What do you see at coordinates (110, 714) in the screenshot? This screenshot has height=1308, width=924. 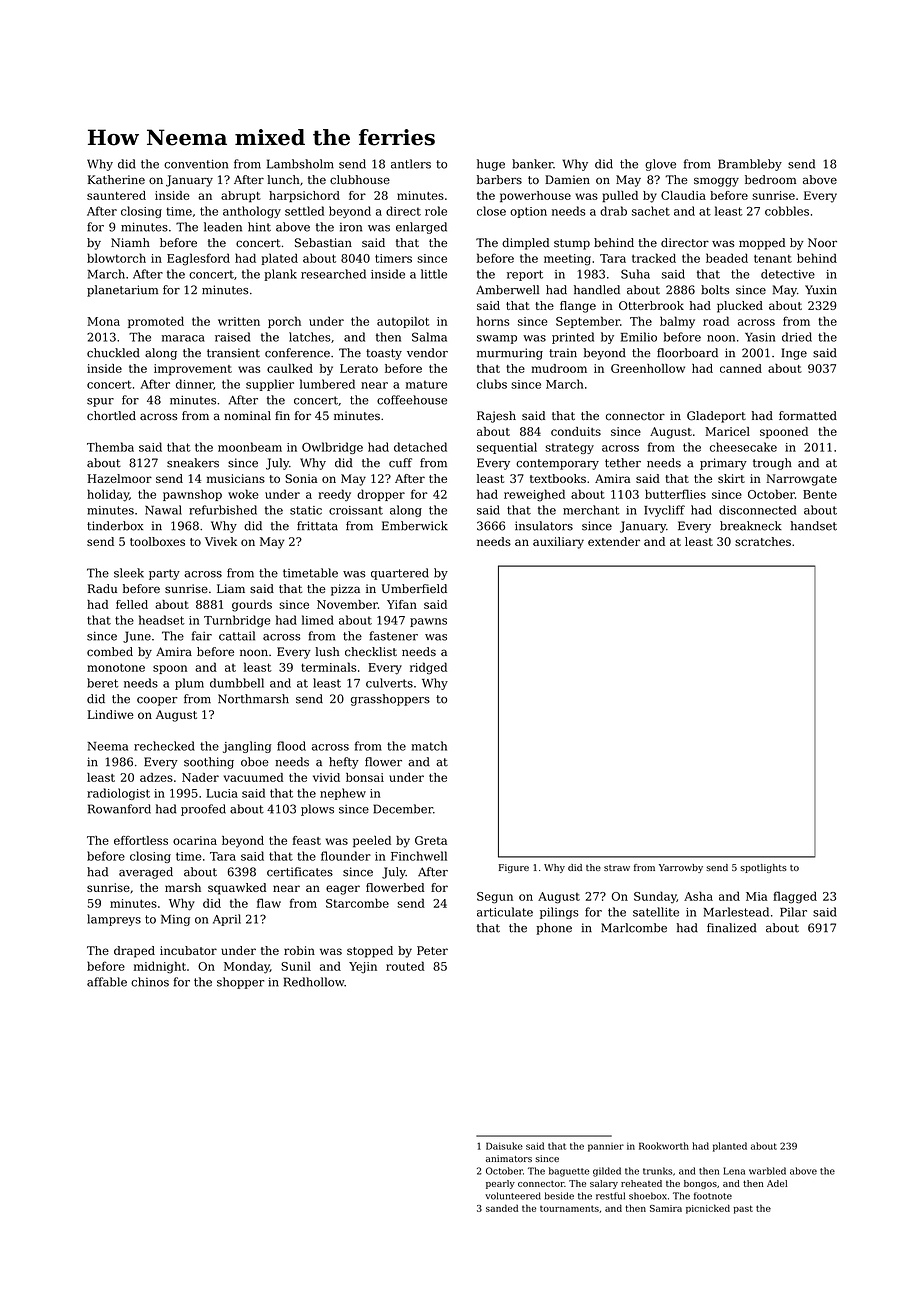 I see `Lindiwe` at bounding box center [110, 714].
